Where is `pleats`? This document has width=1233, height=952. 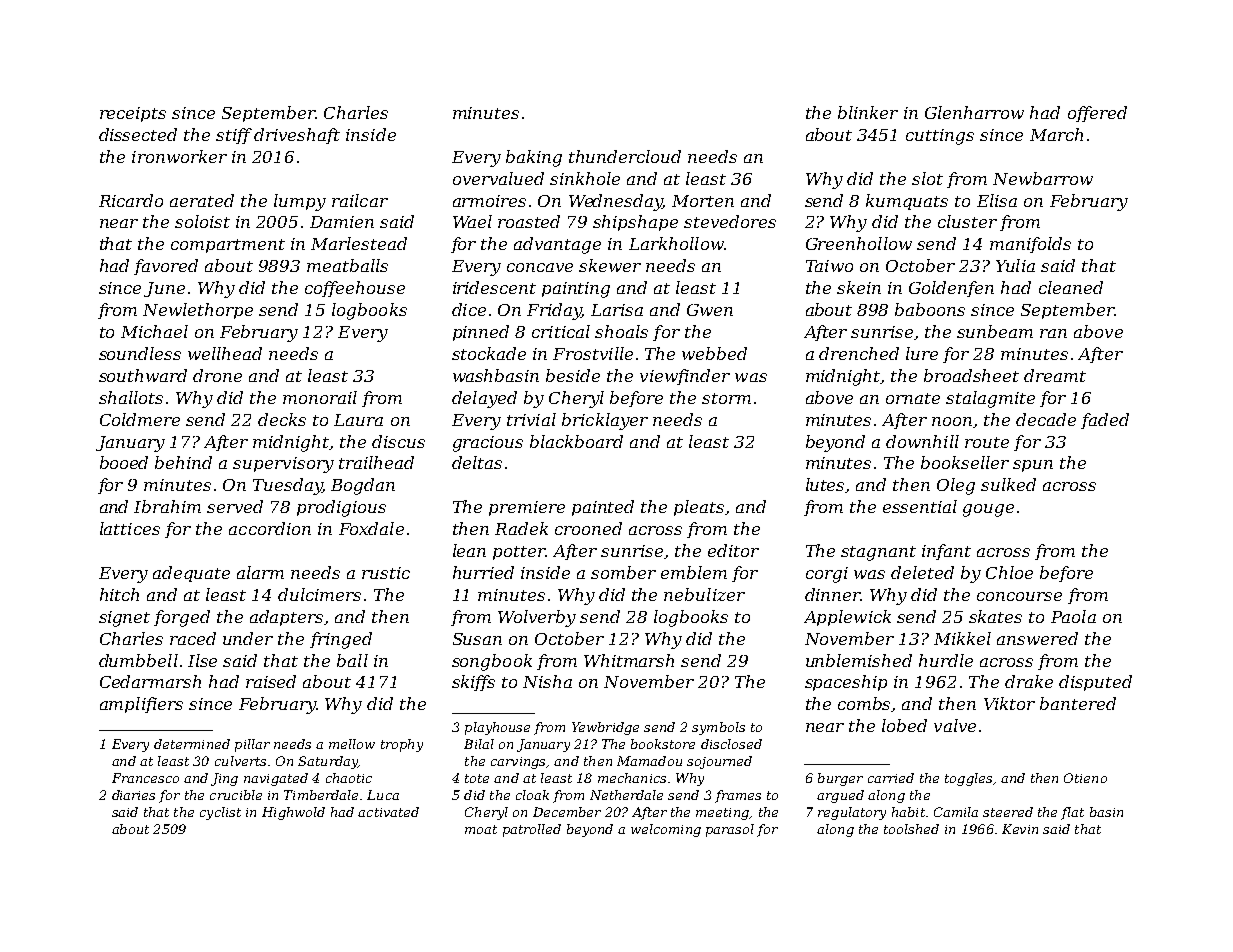 pleats is located at coordinates (699, 508).
